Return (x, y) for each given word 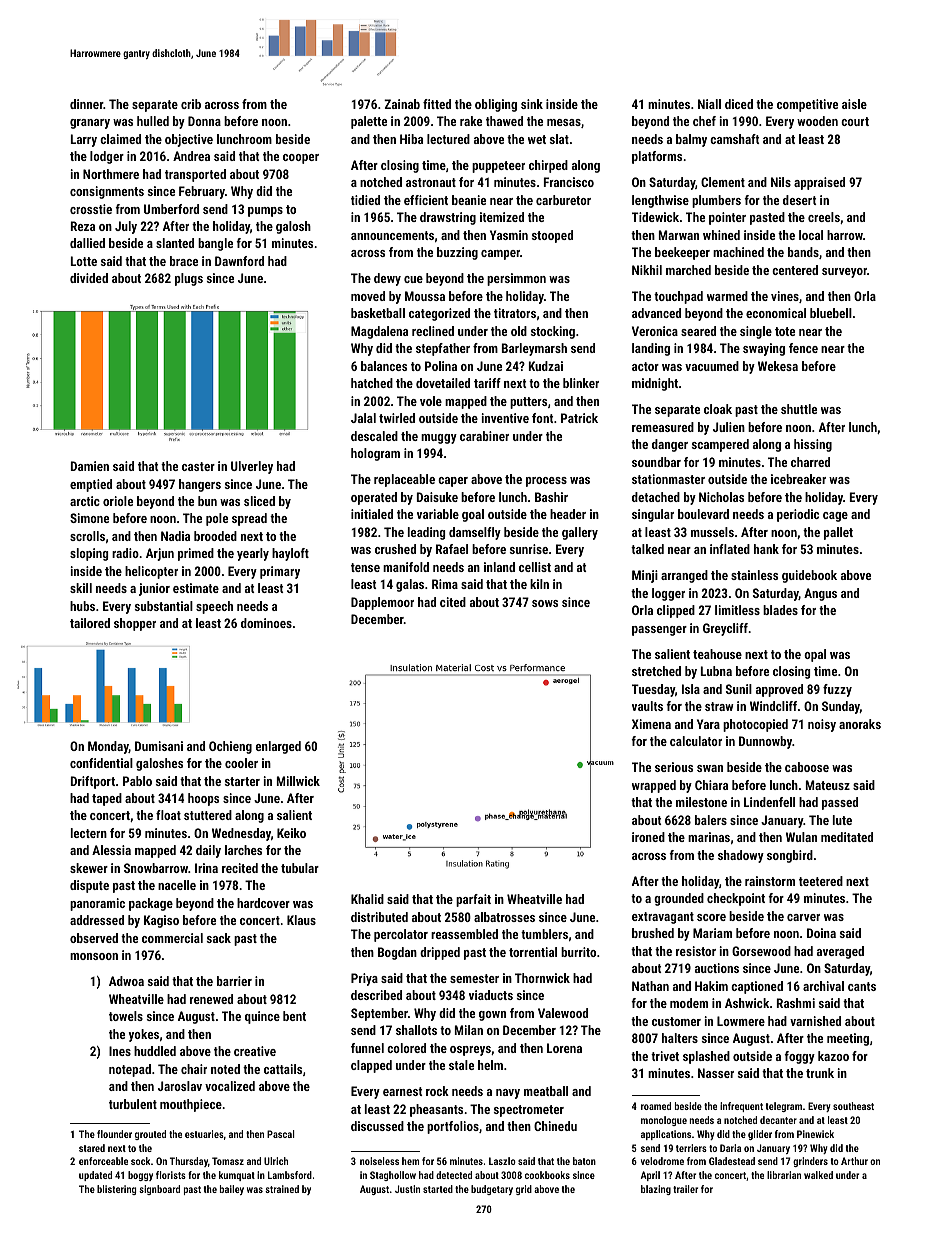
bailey (232, 1190)
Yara (708, 724)
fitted (437, 104)
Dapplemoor (382, 603)
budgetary (492, 1190)
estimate (196, 588)
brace (184, 261)
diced (739, 104)
